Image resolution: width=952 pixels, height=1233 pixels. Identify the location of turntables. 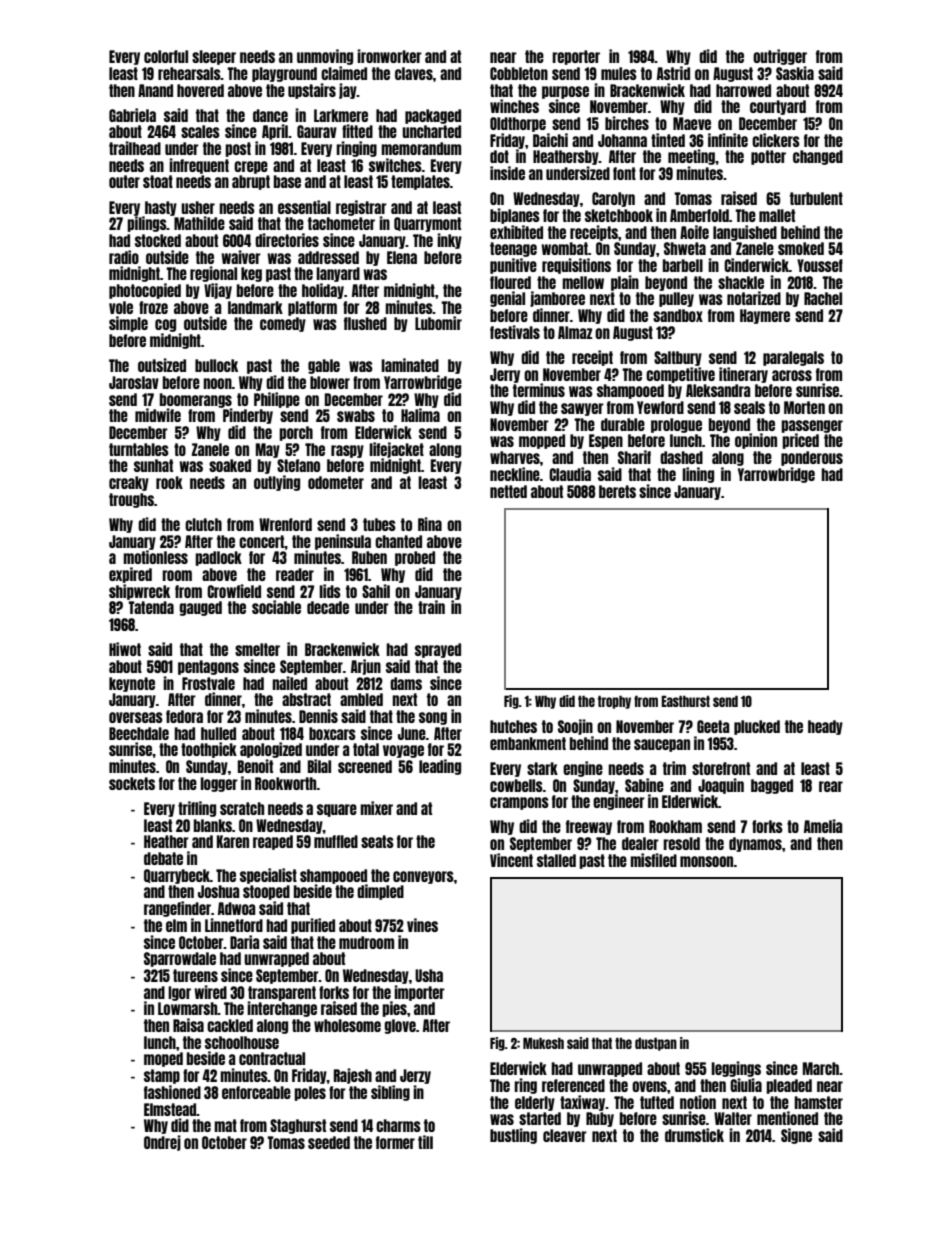
(139, 449).
